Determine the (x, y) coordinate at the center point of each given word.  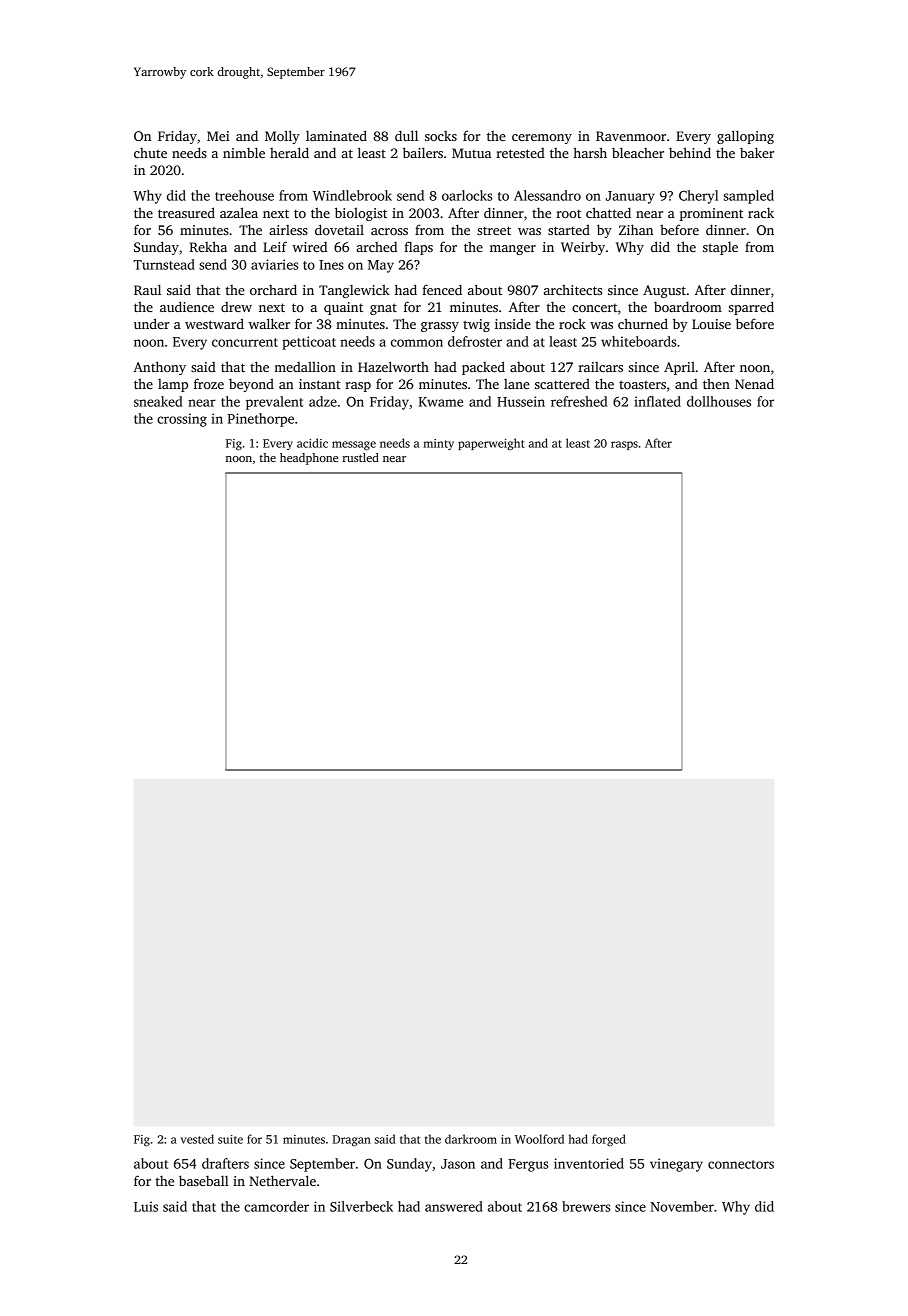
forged (609, 1140)
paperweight (491, 444)
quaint (343, 308)
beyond (251, 385)
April (679, 368)
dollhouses (719, 401)
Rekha (208, 246)
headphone (309, 459)
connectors (741, 1164)
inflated (657, 401)
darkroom (471, 1139)
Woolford (539, 1139)
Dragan (351, 1140)
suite (230, 1139)
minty (438, 444)
